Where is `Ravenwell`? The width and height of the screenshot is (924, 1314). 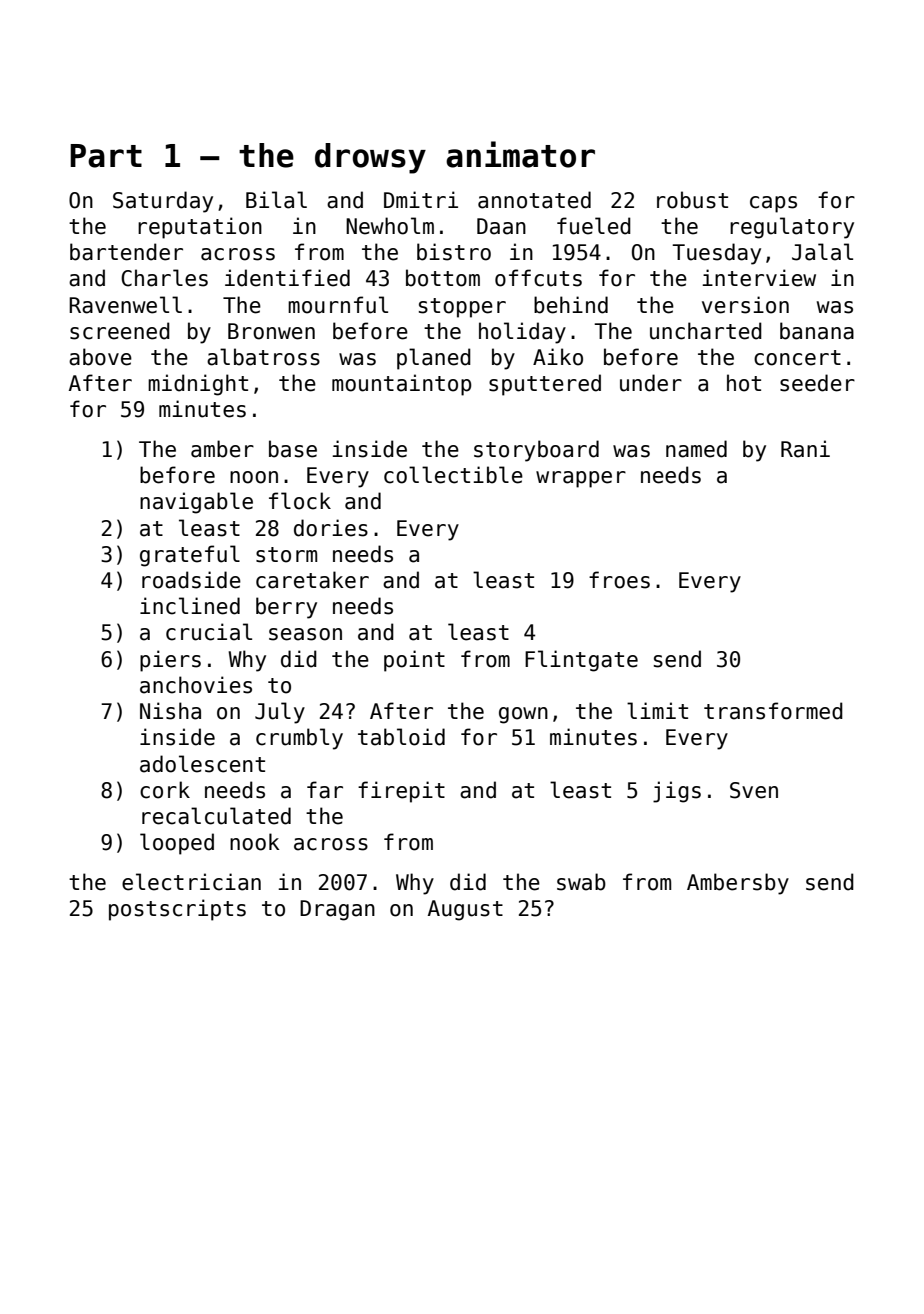 Ravenwell is located at coordinates (125, 305).
